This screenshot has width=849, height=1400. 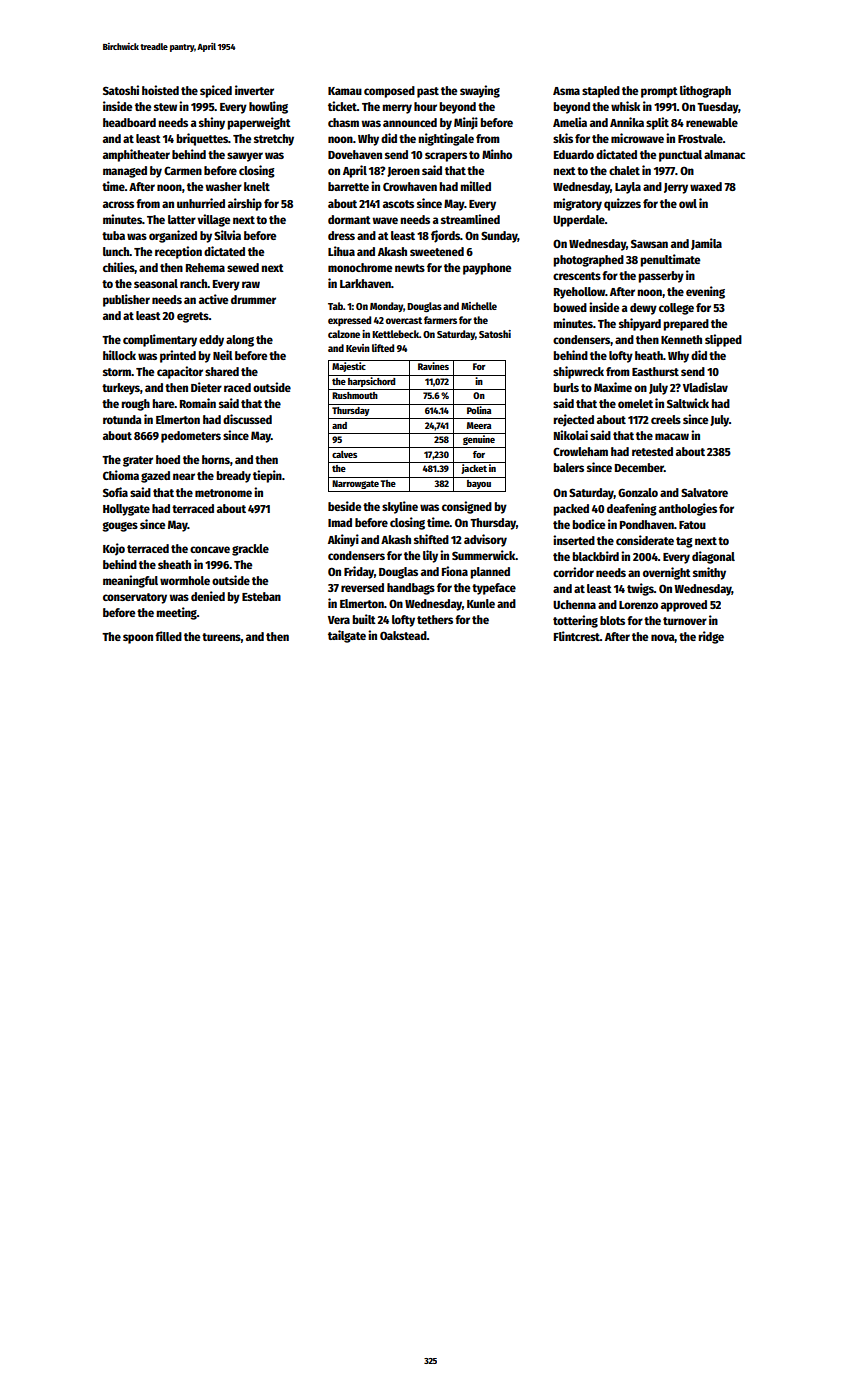 What do you see at coordinates (160, 90) in the screenshot?
I see `hoisted` at bounding box center [160, 90].
